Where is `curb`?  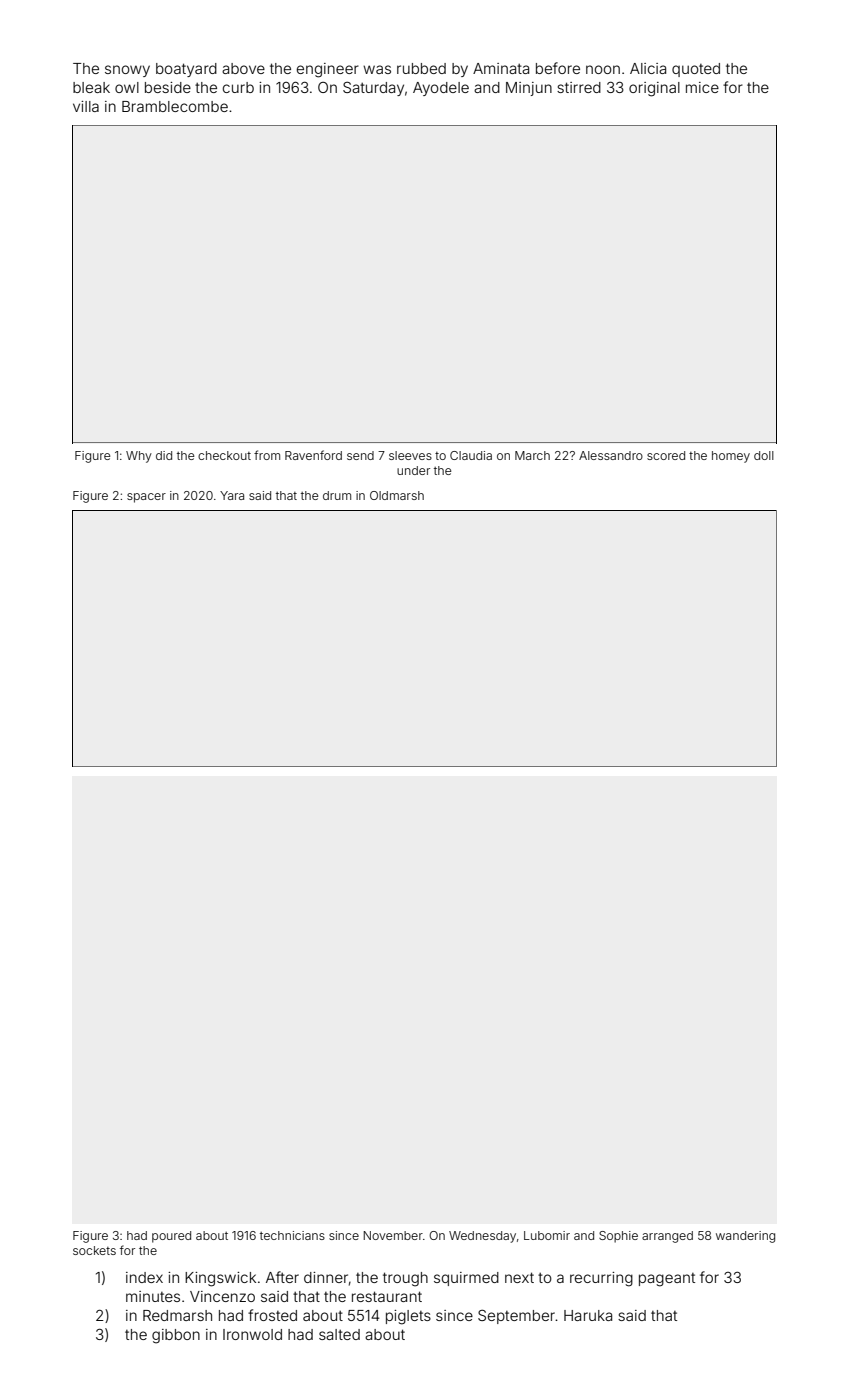
curb is located at coordinates (238, 87).
